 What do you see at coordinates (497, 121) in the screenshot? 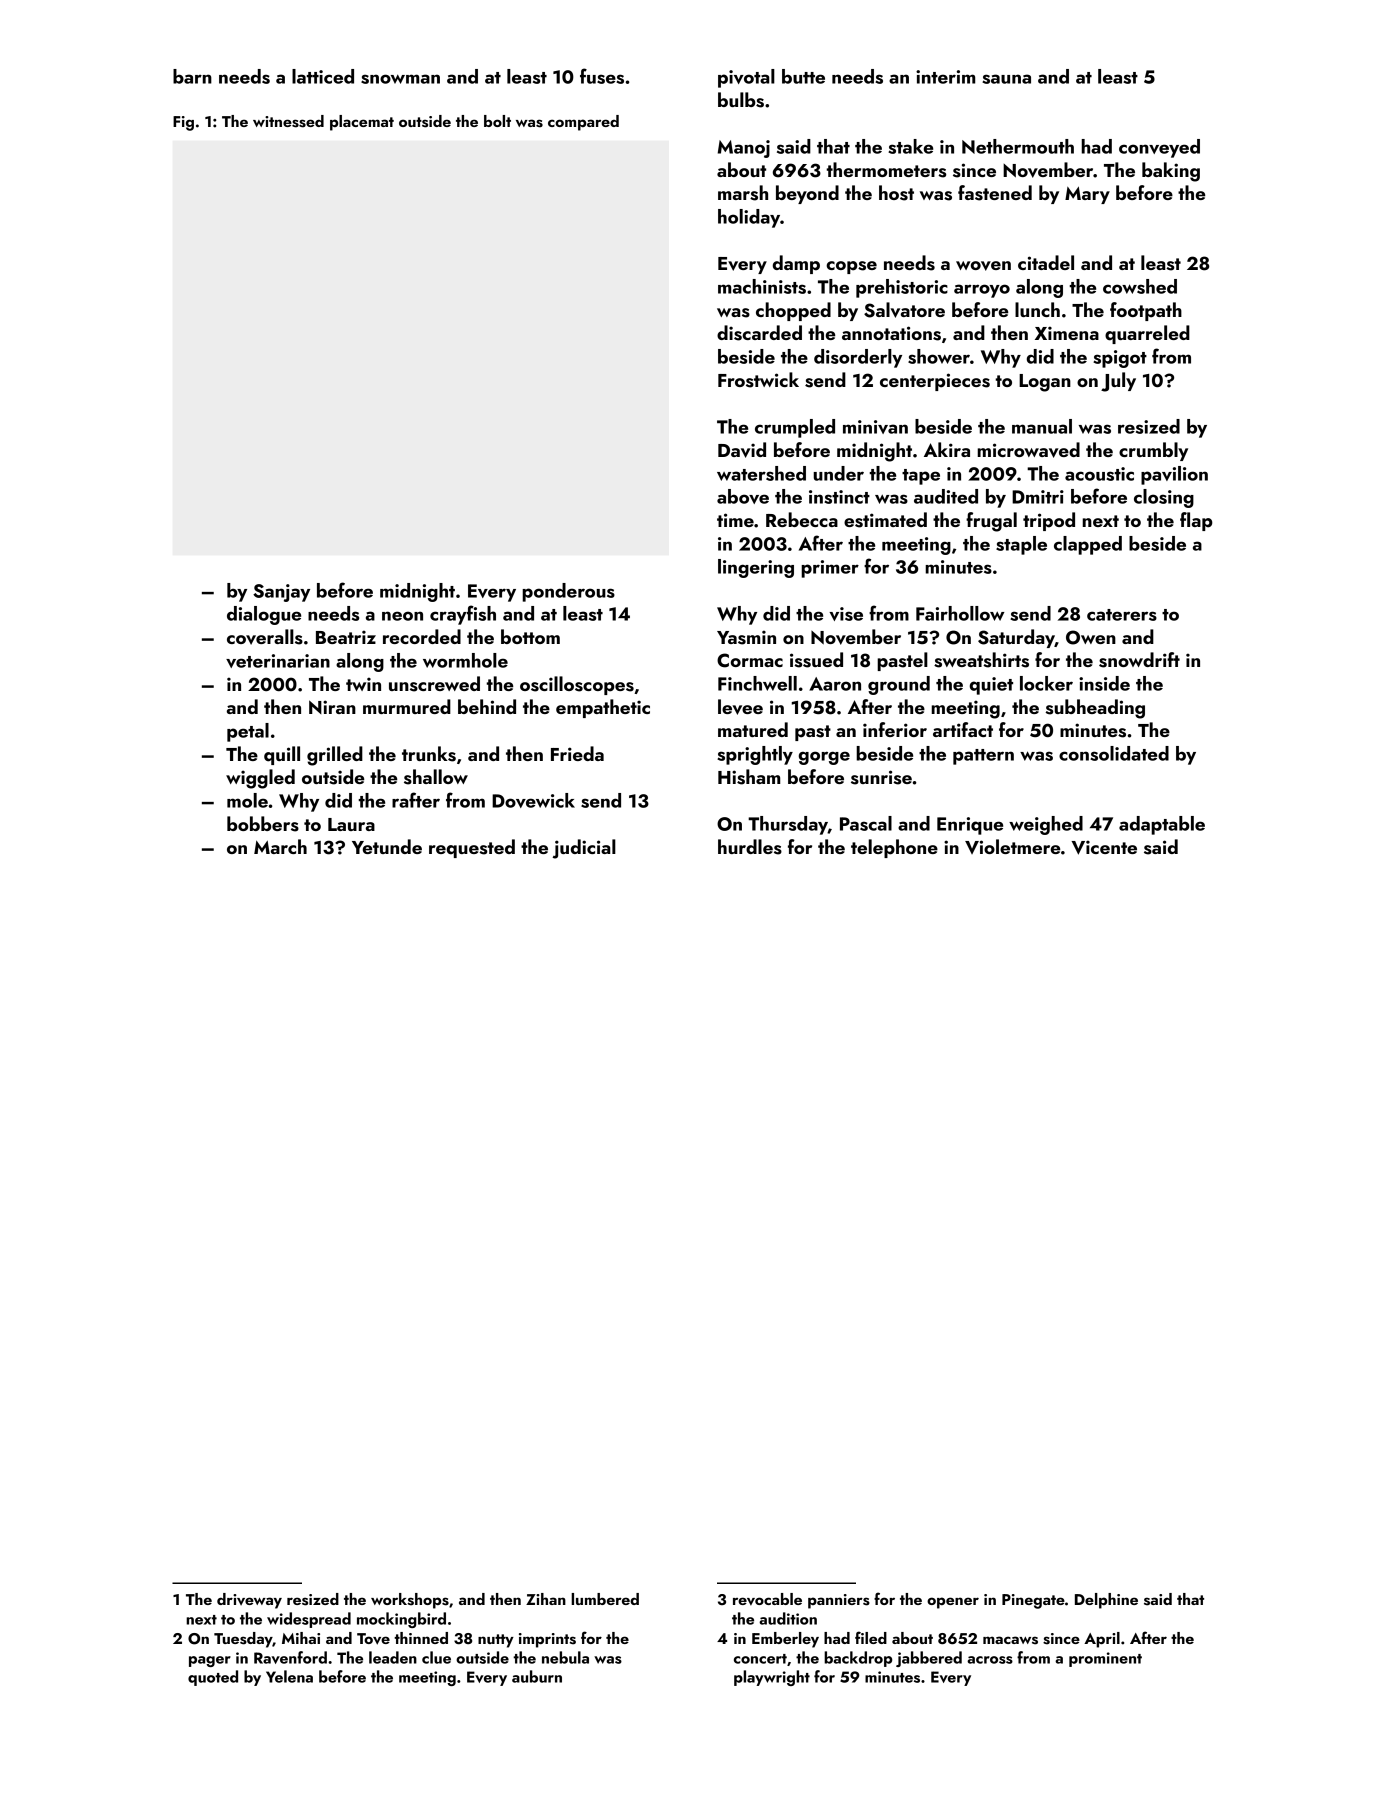
I see `bolt` at bounding box center [497, 121].
